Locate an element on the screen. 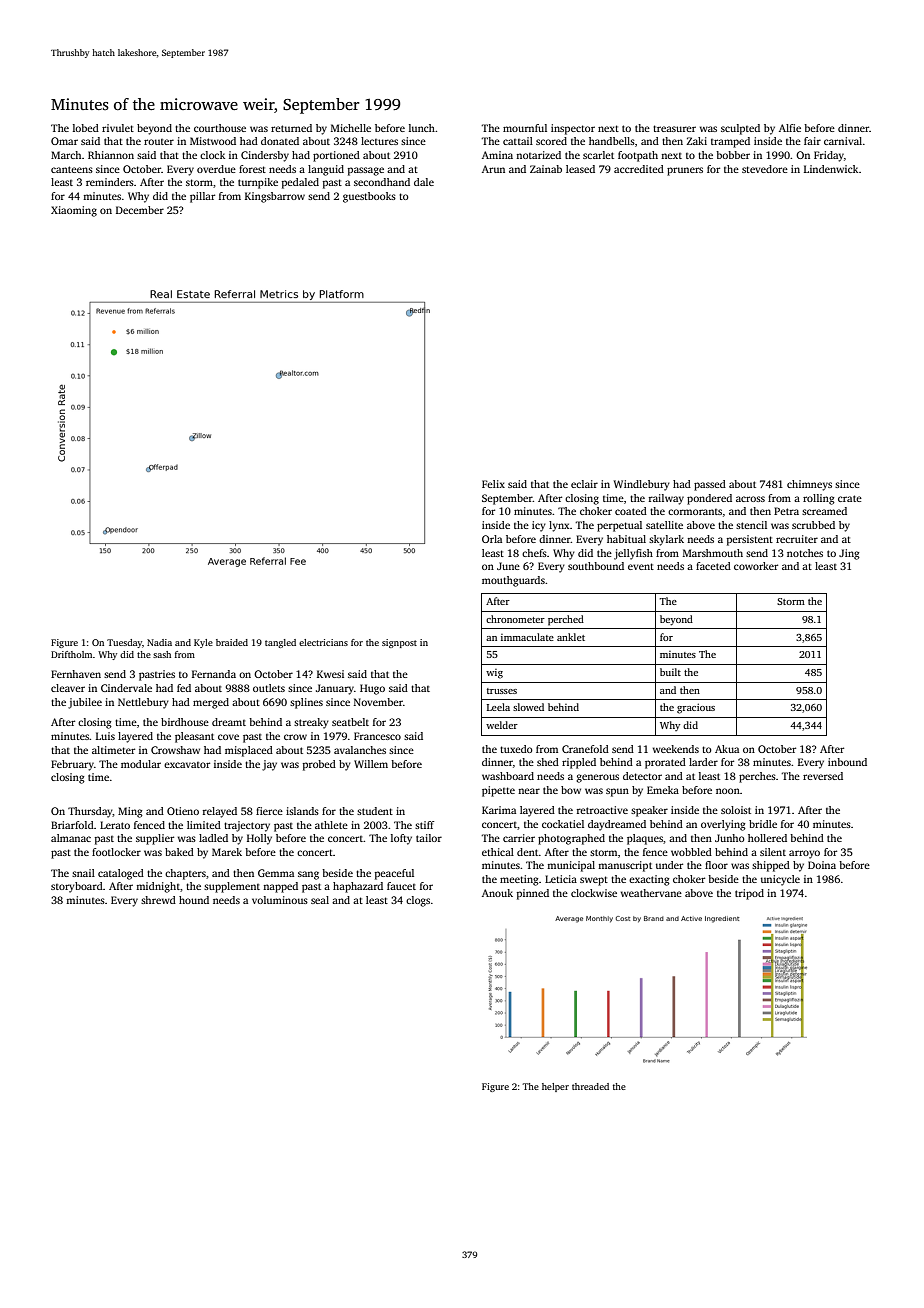 This screenshot has width=924, height=1308. inspector is located at coordinates (573, 129).
